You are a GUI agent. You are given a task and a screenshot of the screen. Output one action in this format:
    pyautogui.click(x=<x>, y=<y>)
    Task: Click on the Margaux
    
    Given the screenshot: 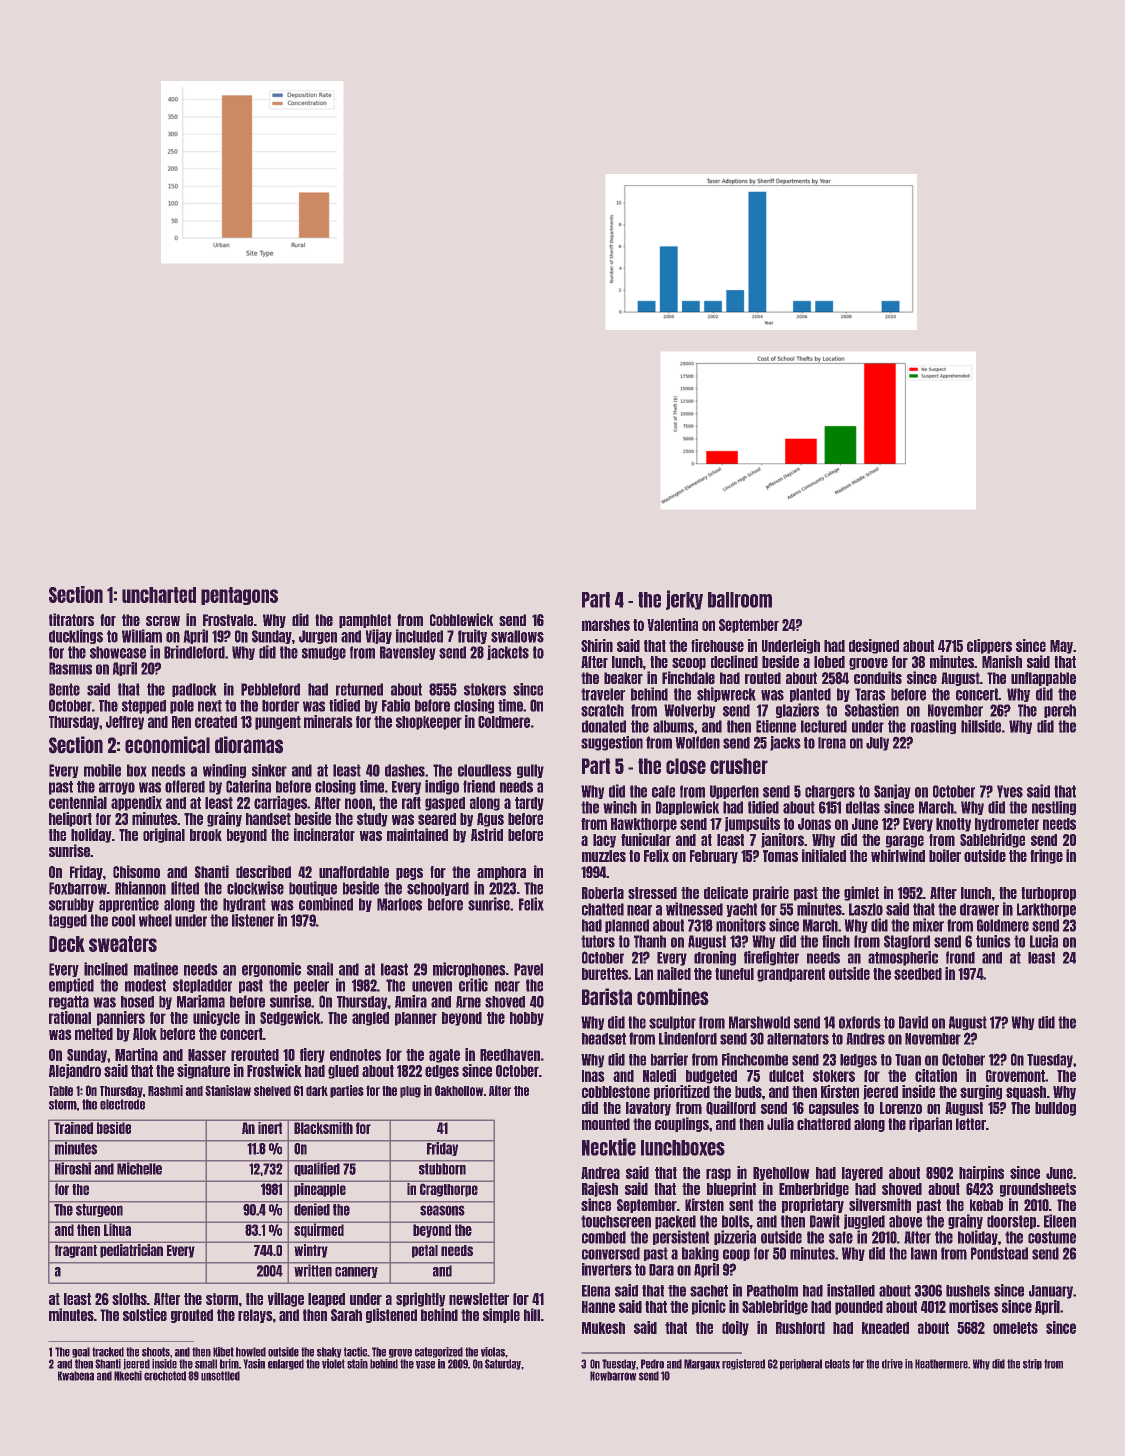 What is the action you would take?
    pyautogui.click(x=702, y=1364)
